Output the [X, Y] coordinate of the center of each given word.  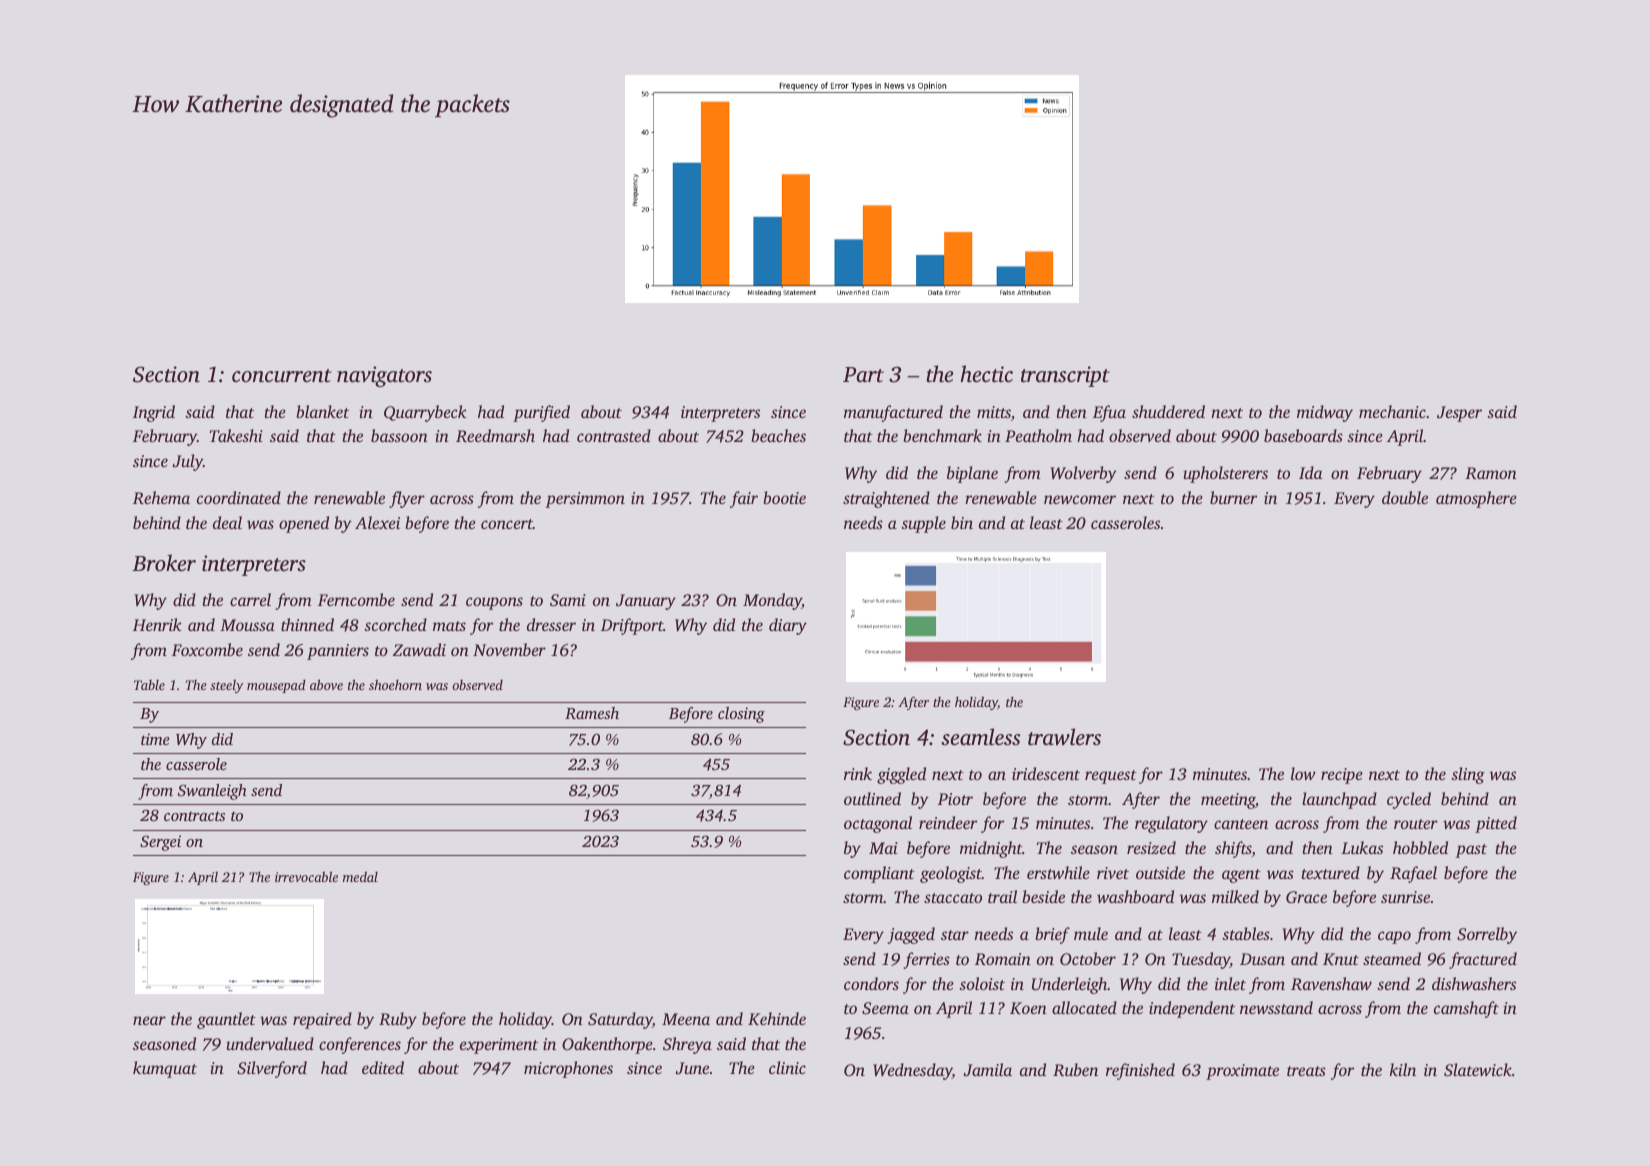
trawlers [1064, 737]
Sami [568, 600]
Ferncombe [356, 599]
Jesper [1459, 414]
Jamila [988, 1070]
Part [863, 374]
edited [383, 1067]
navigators [384, 376]
